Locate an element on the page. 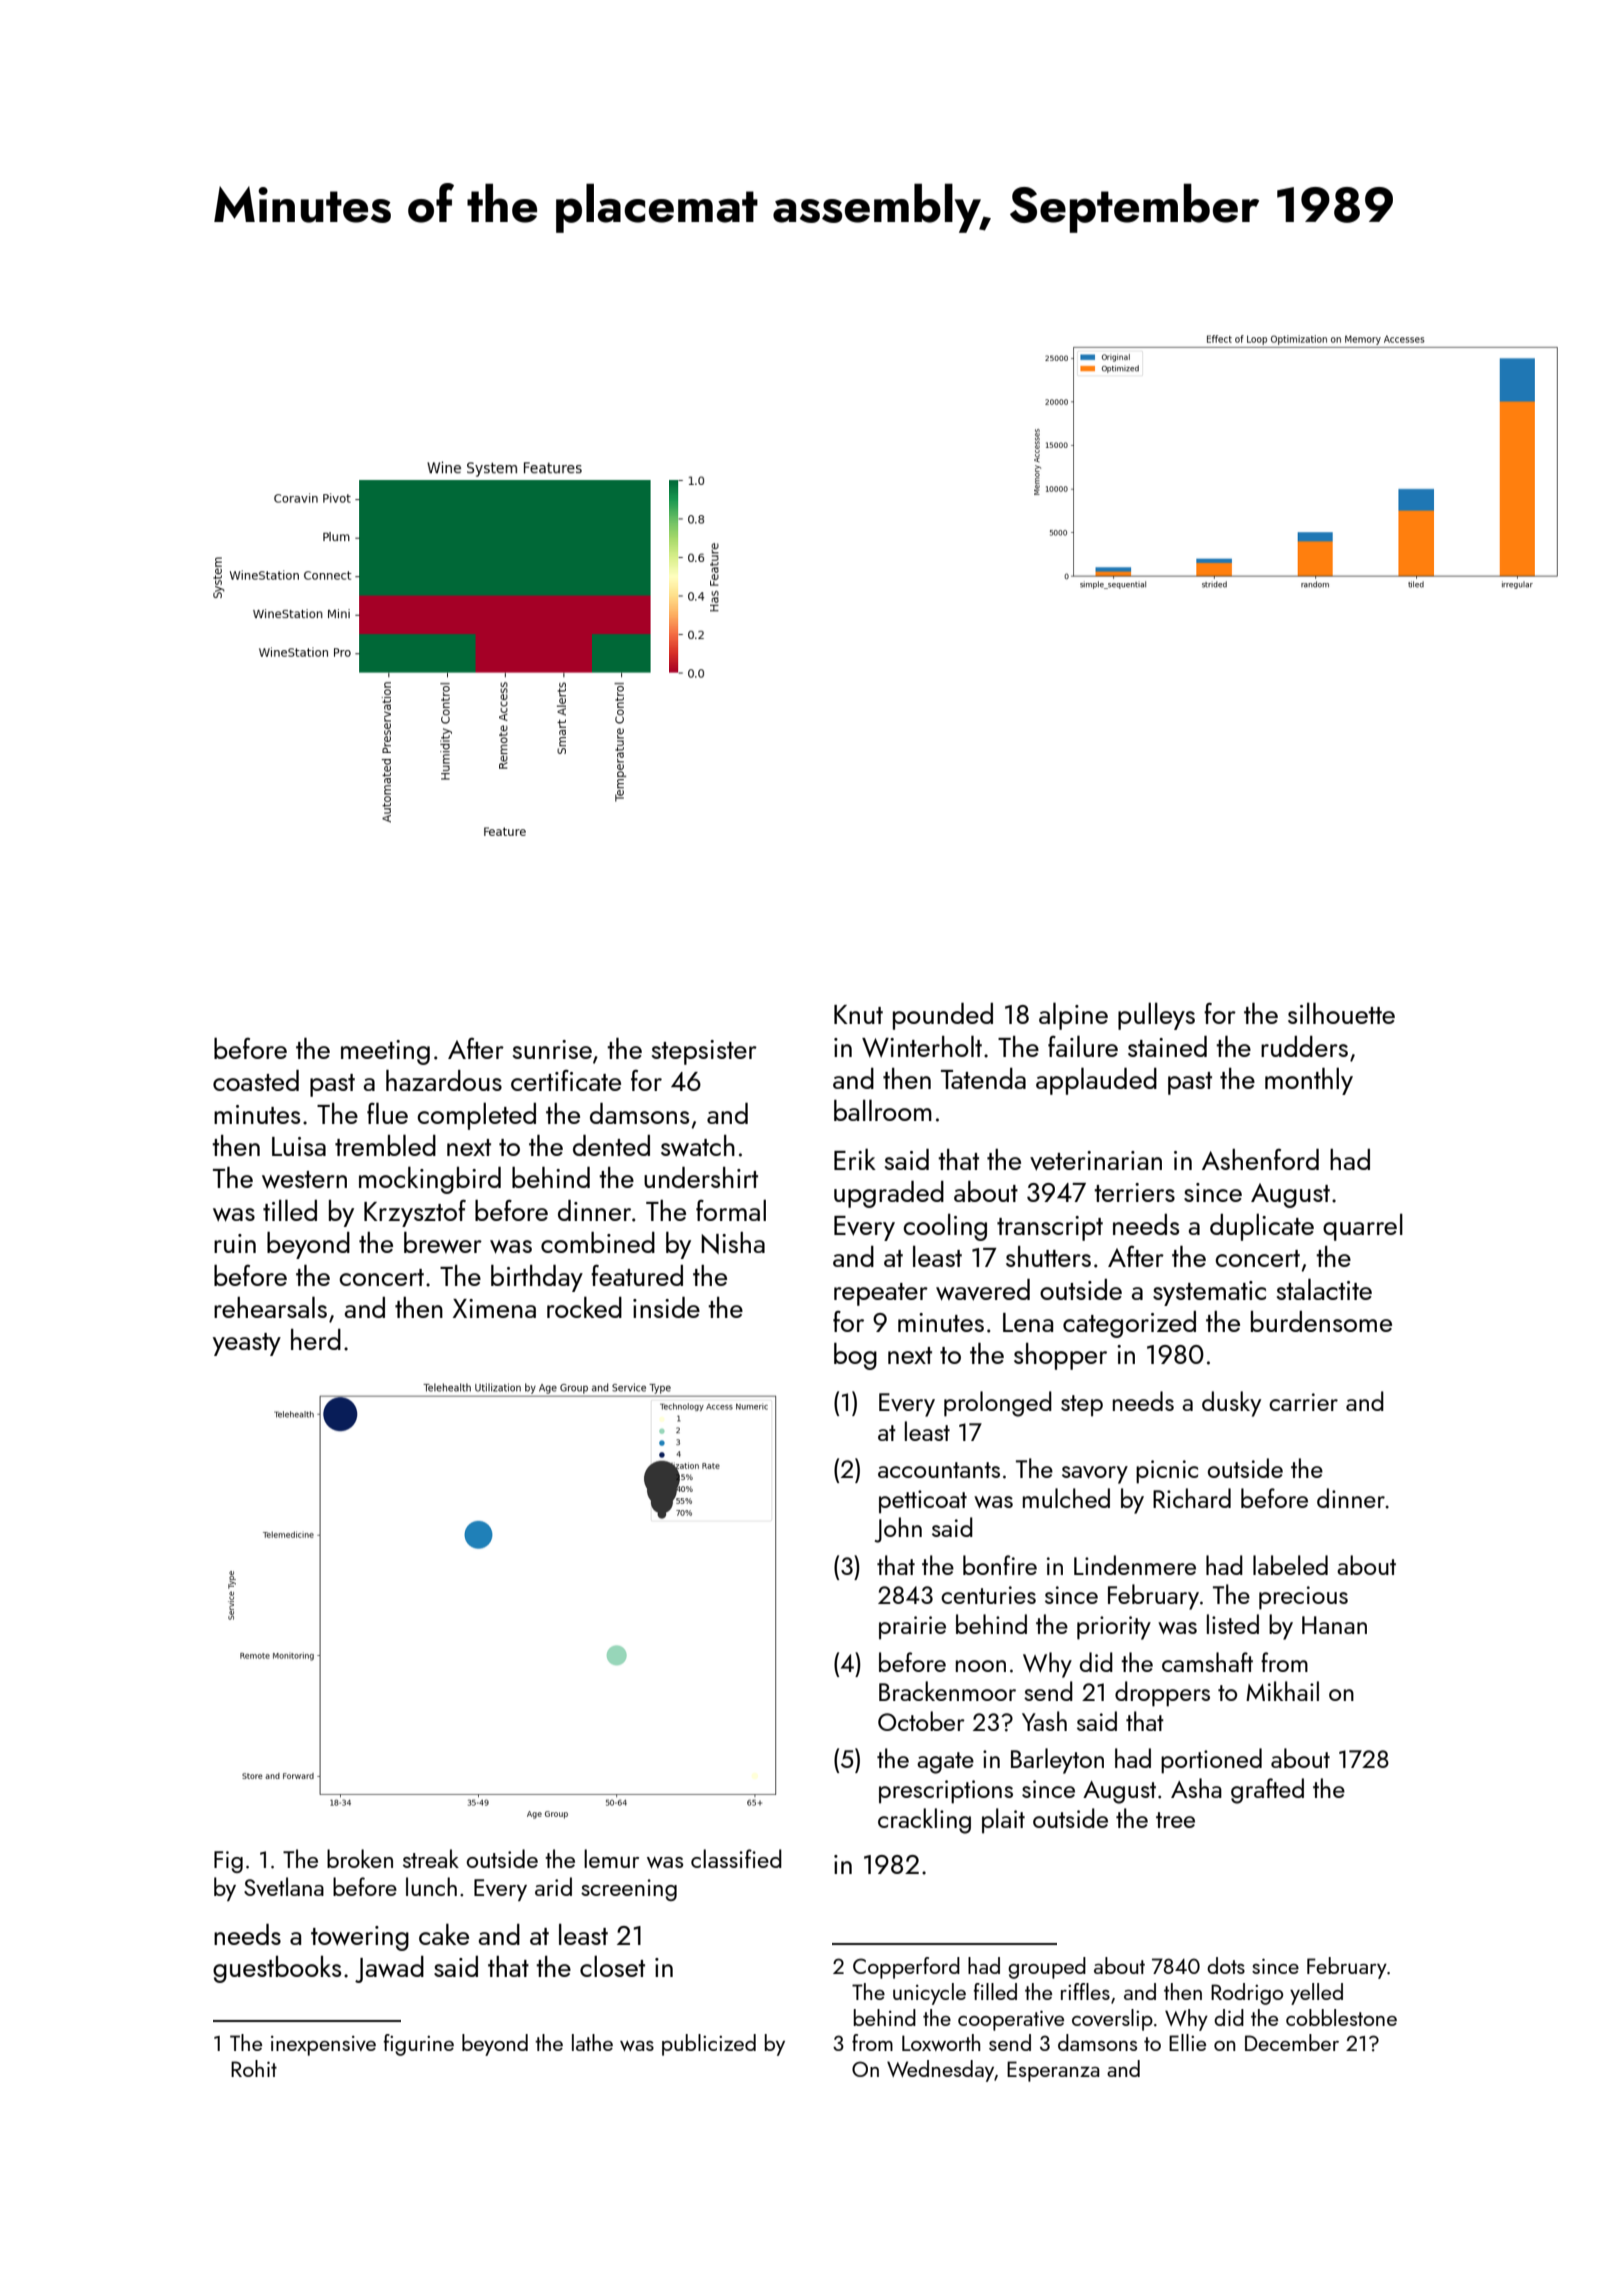 The width and height of the page is (1620, 2292). droppers is located at coordinates (1162, 1694).
